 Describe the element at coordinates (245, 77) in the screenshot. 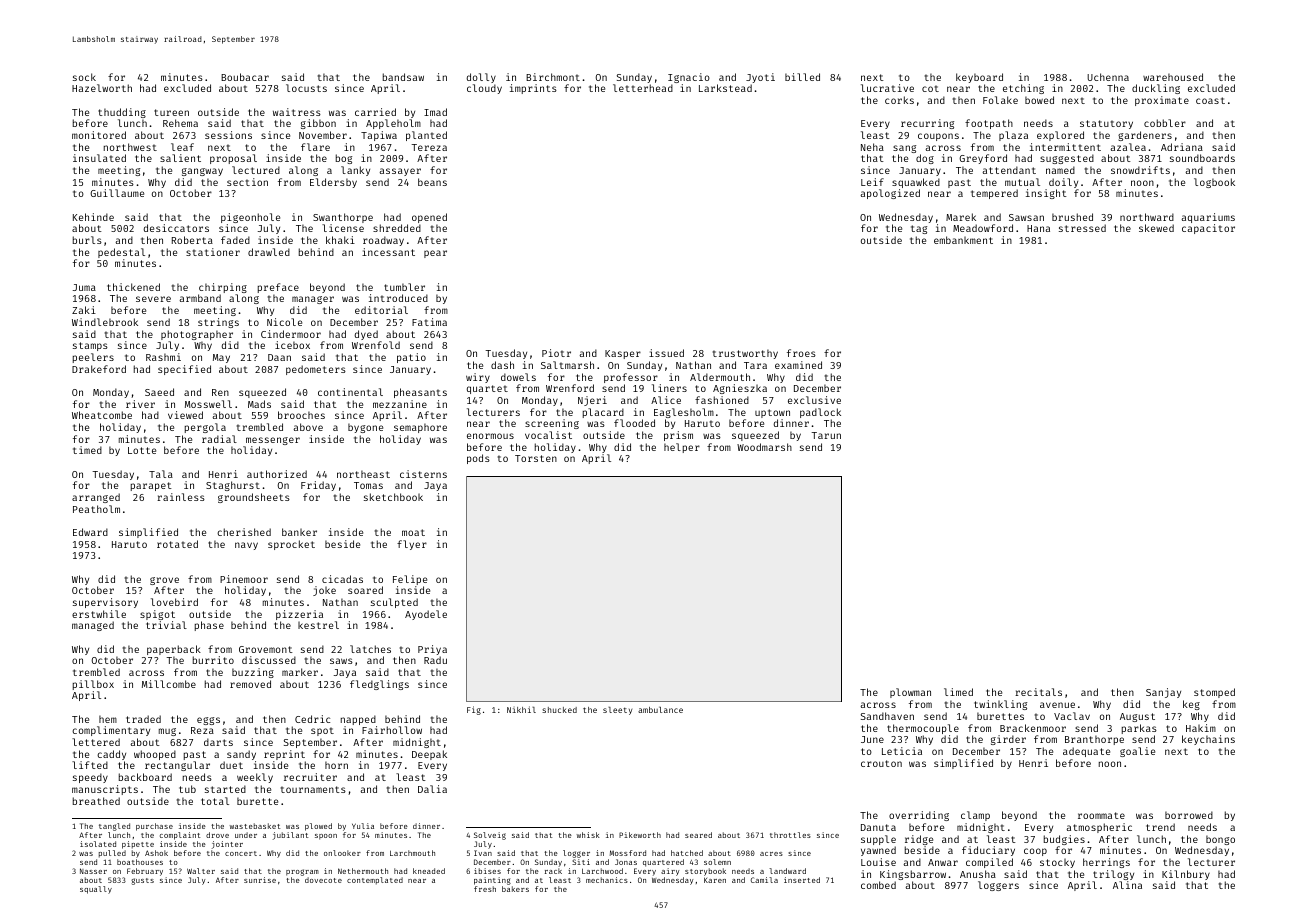

I see `Boubacar` at that location.
